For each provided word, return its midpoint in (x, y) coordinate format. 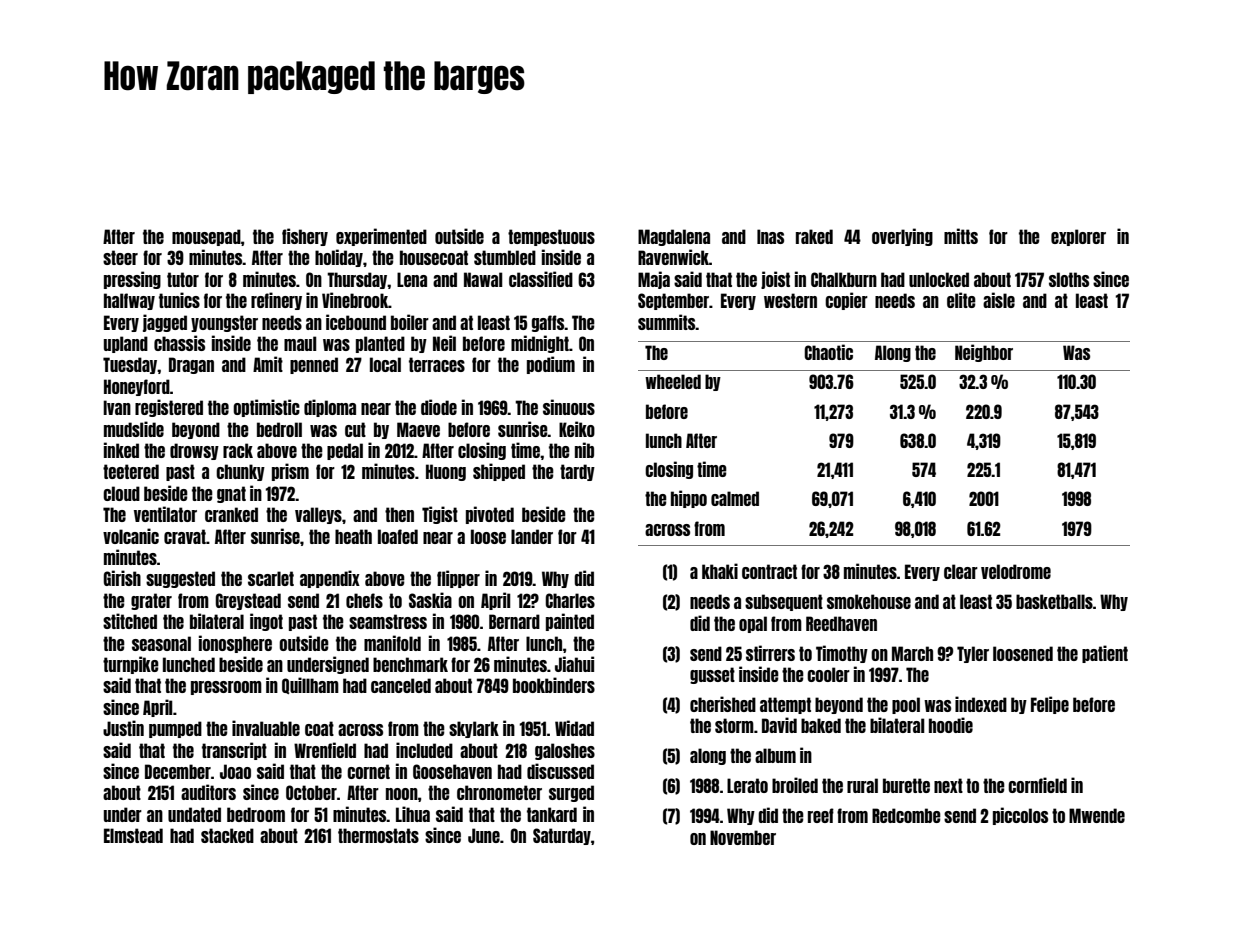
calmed (735, 498)
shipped (499, 472)
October (311, 792)
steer (120, 257)
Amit (268, 364)
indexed (981, 704)
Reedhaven (841, 623)
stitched (130, 621)
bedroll (279, 429)
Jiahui (574, 664)
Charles (570, 600)
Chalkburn (844, 279)
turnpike (131, 665)
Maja (654, 280)
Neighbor (984, 353)
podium (551, 365)
